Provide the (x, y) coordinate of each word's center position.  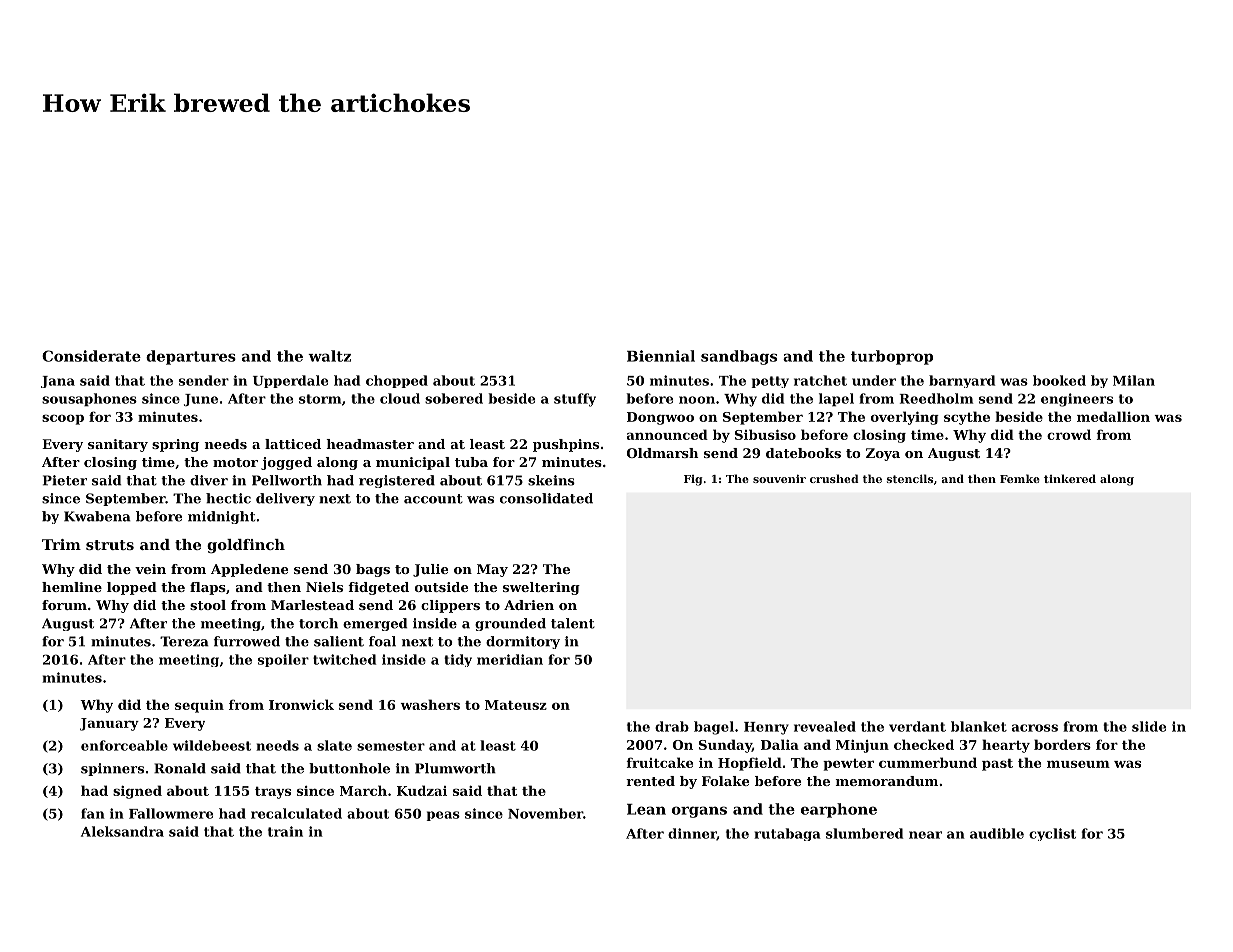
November (545, 813)
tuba (471, 462)
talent (573, 623)
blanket (979, 726)
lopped (132, 588)
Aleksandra (122, 831)
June (201, 400)
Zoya (883, 454)
